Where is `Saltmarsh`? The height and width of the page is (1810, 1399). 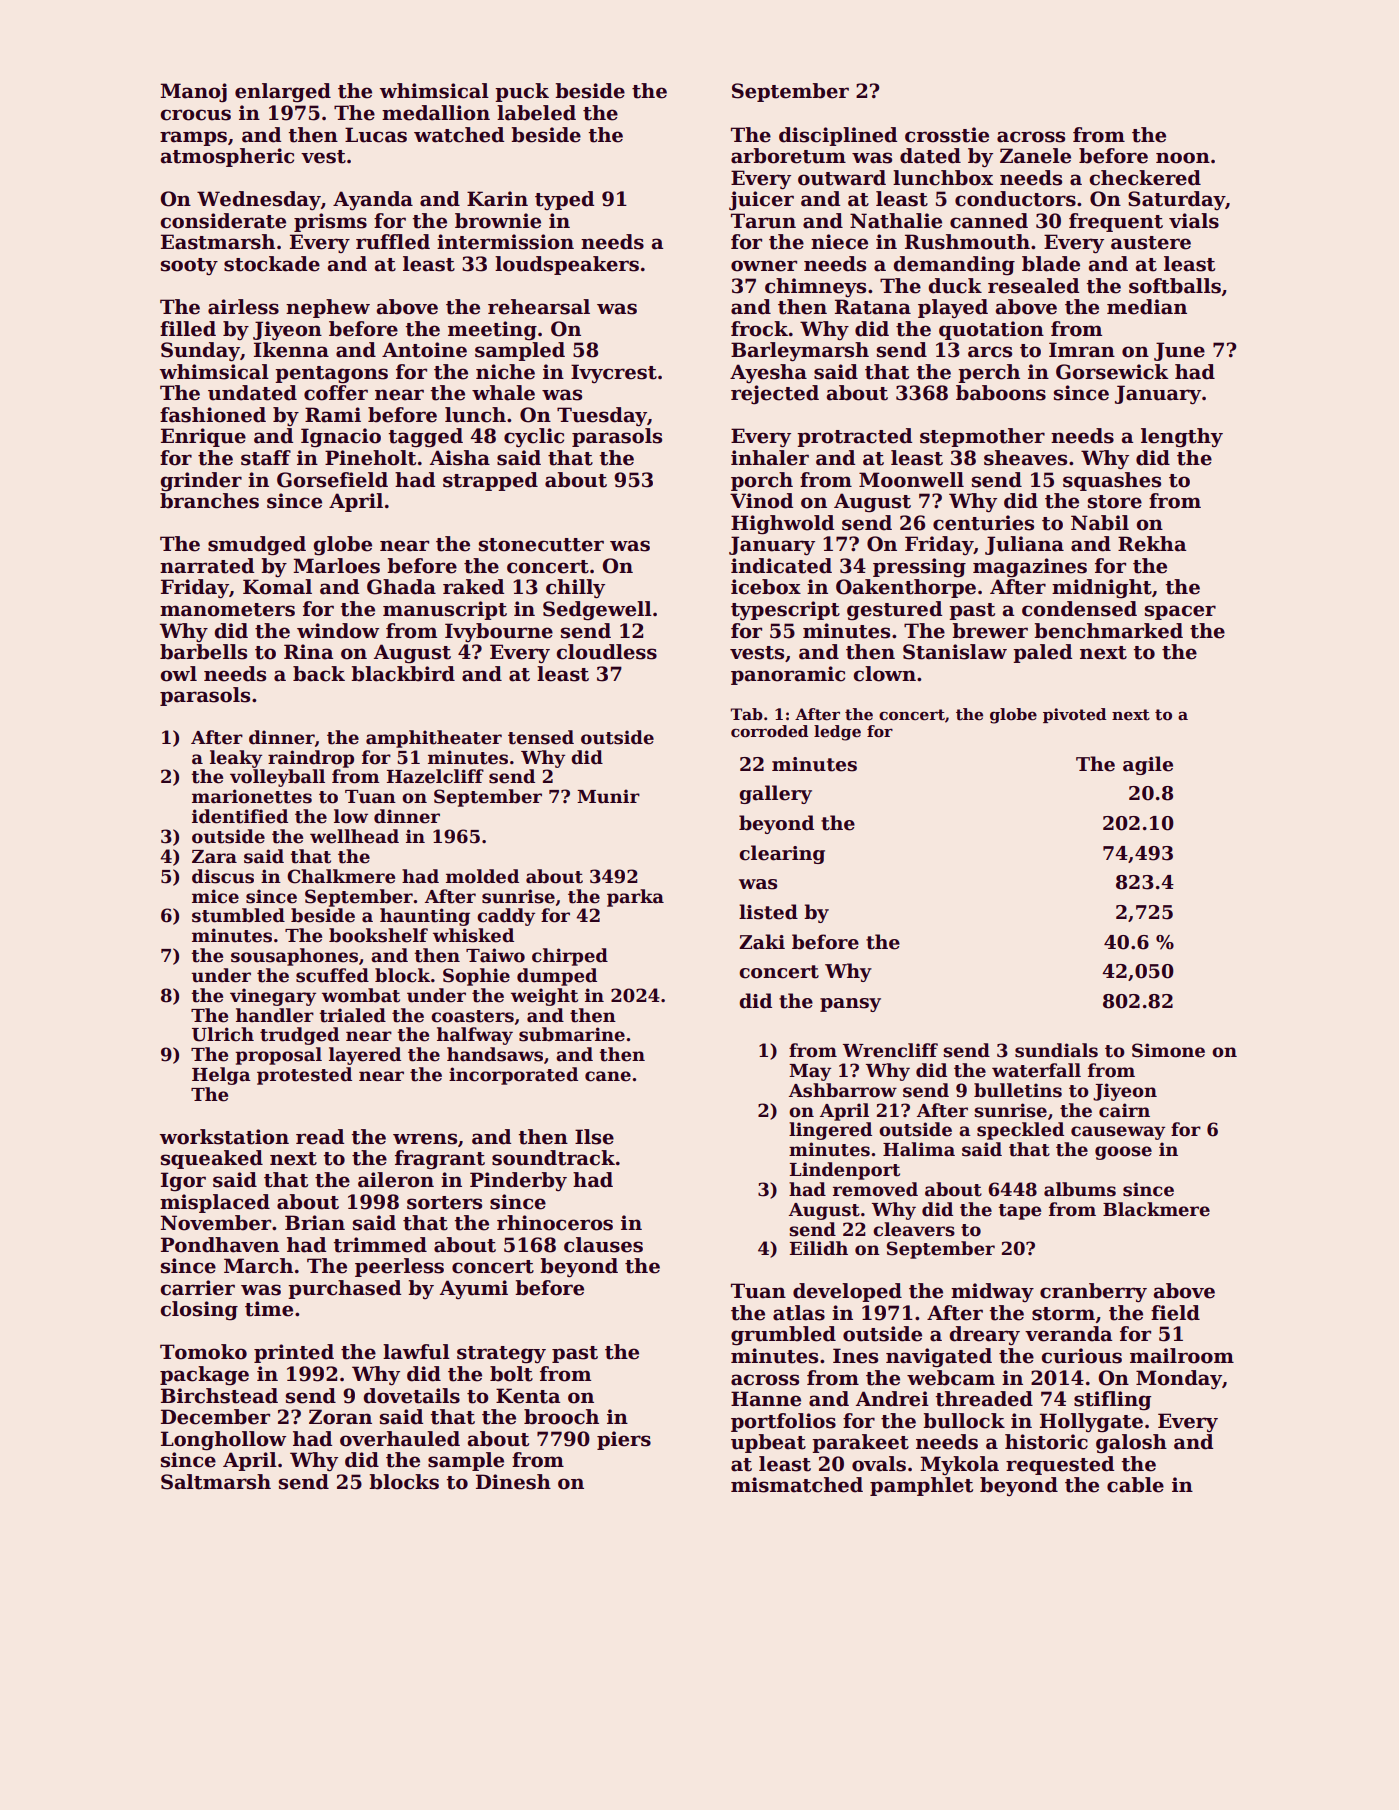 Saltmarsh is located at coordinates (216, 1482).
